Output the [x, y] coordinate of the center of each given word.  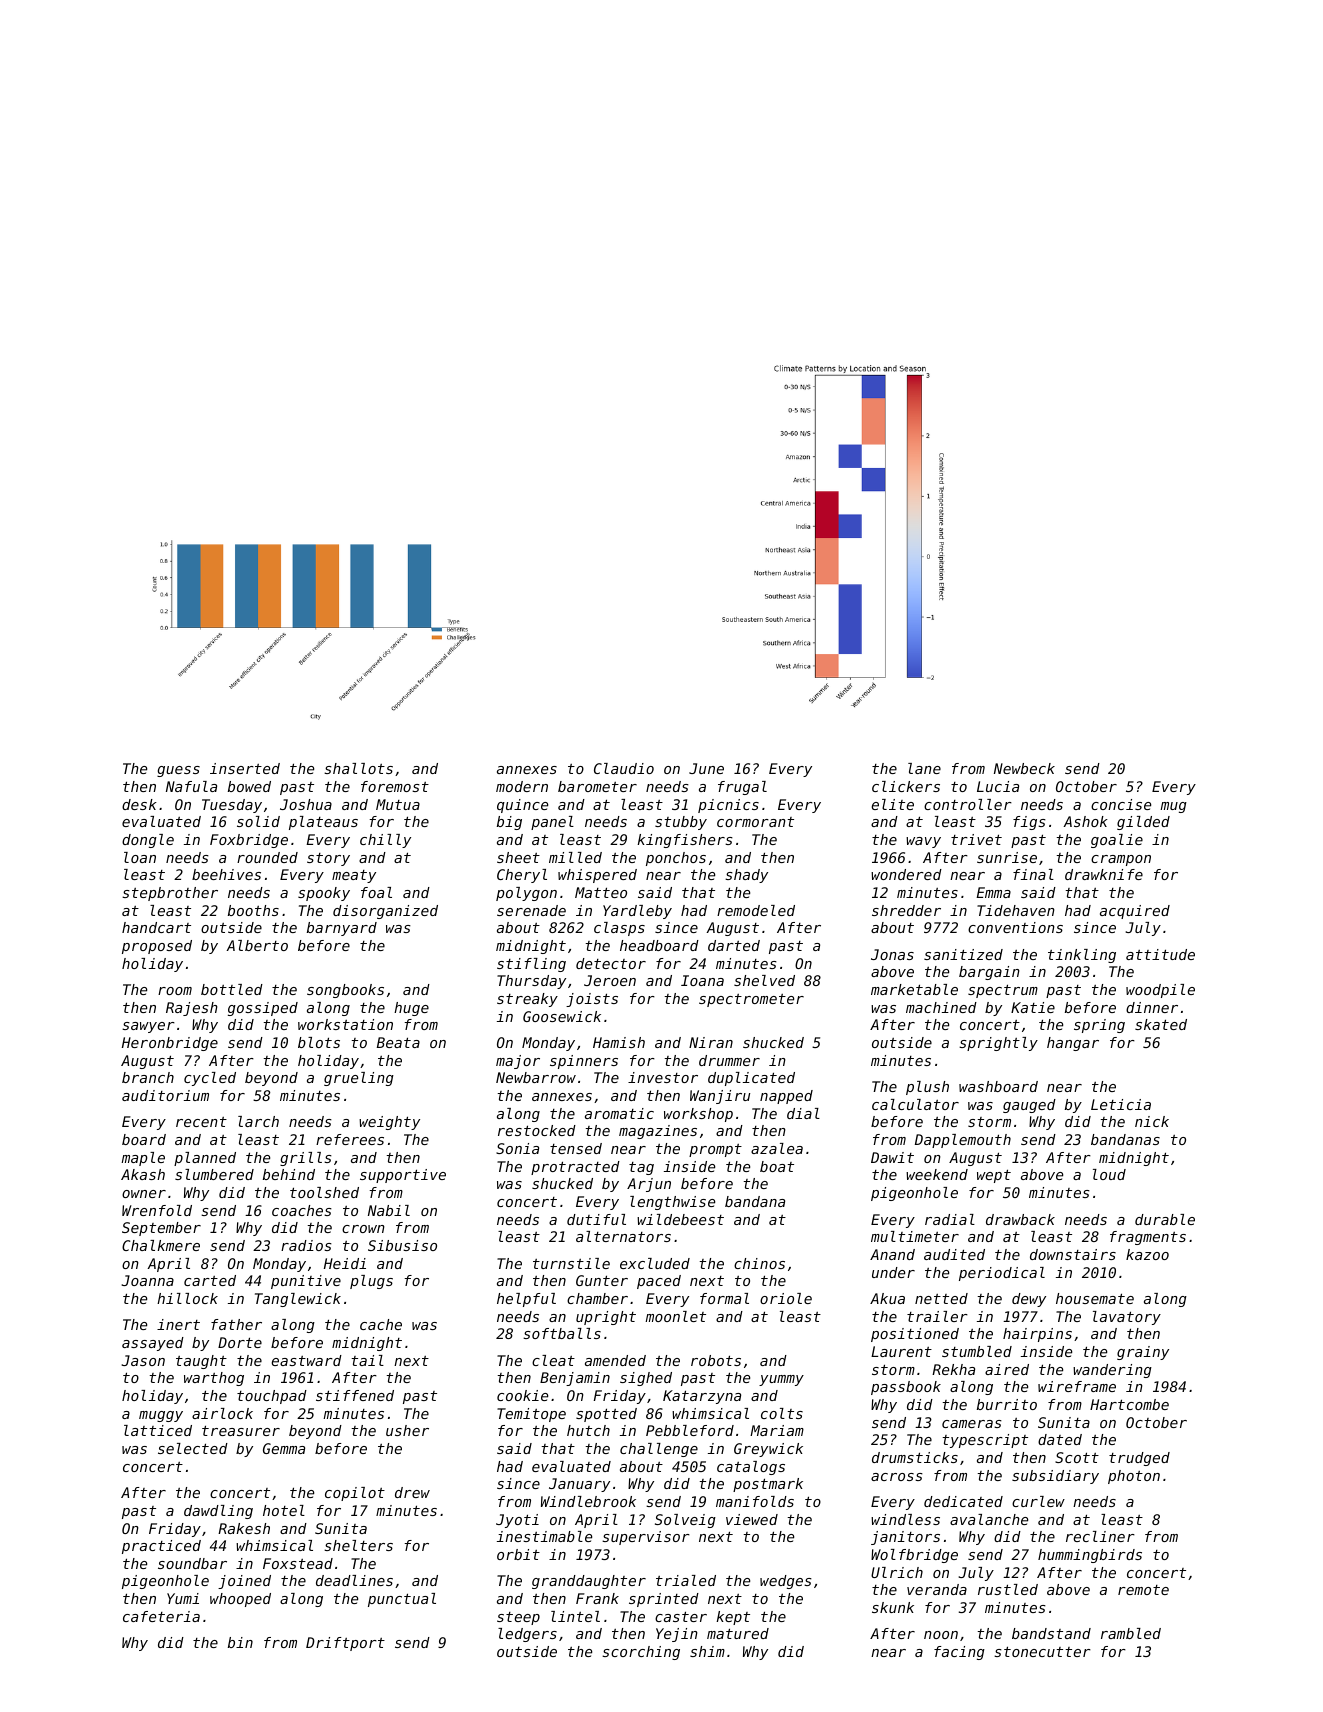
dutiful [596, 1219]
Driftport [345, 1644]
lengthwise [672, 1203]
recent [201, 1122]
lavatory [1127, 1318]
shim [707, 1651]
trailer [937, 1316]
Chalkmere [161, 1245]
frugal [742, 788]
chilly [385, 841]
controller [968, 804]
